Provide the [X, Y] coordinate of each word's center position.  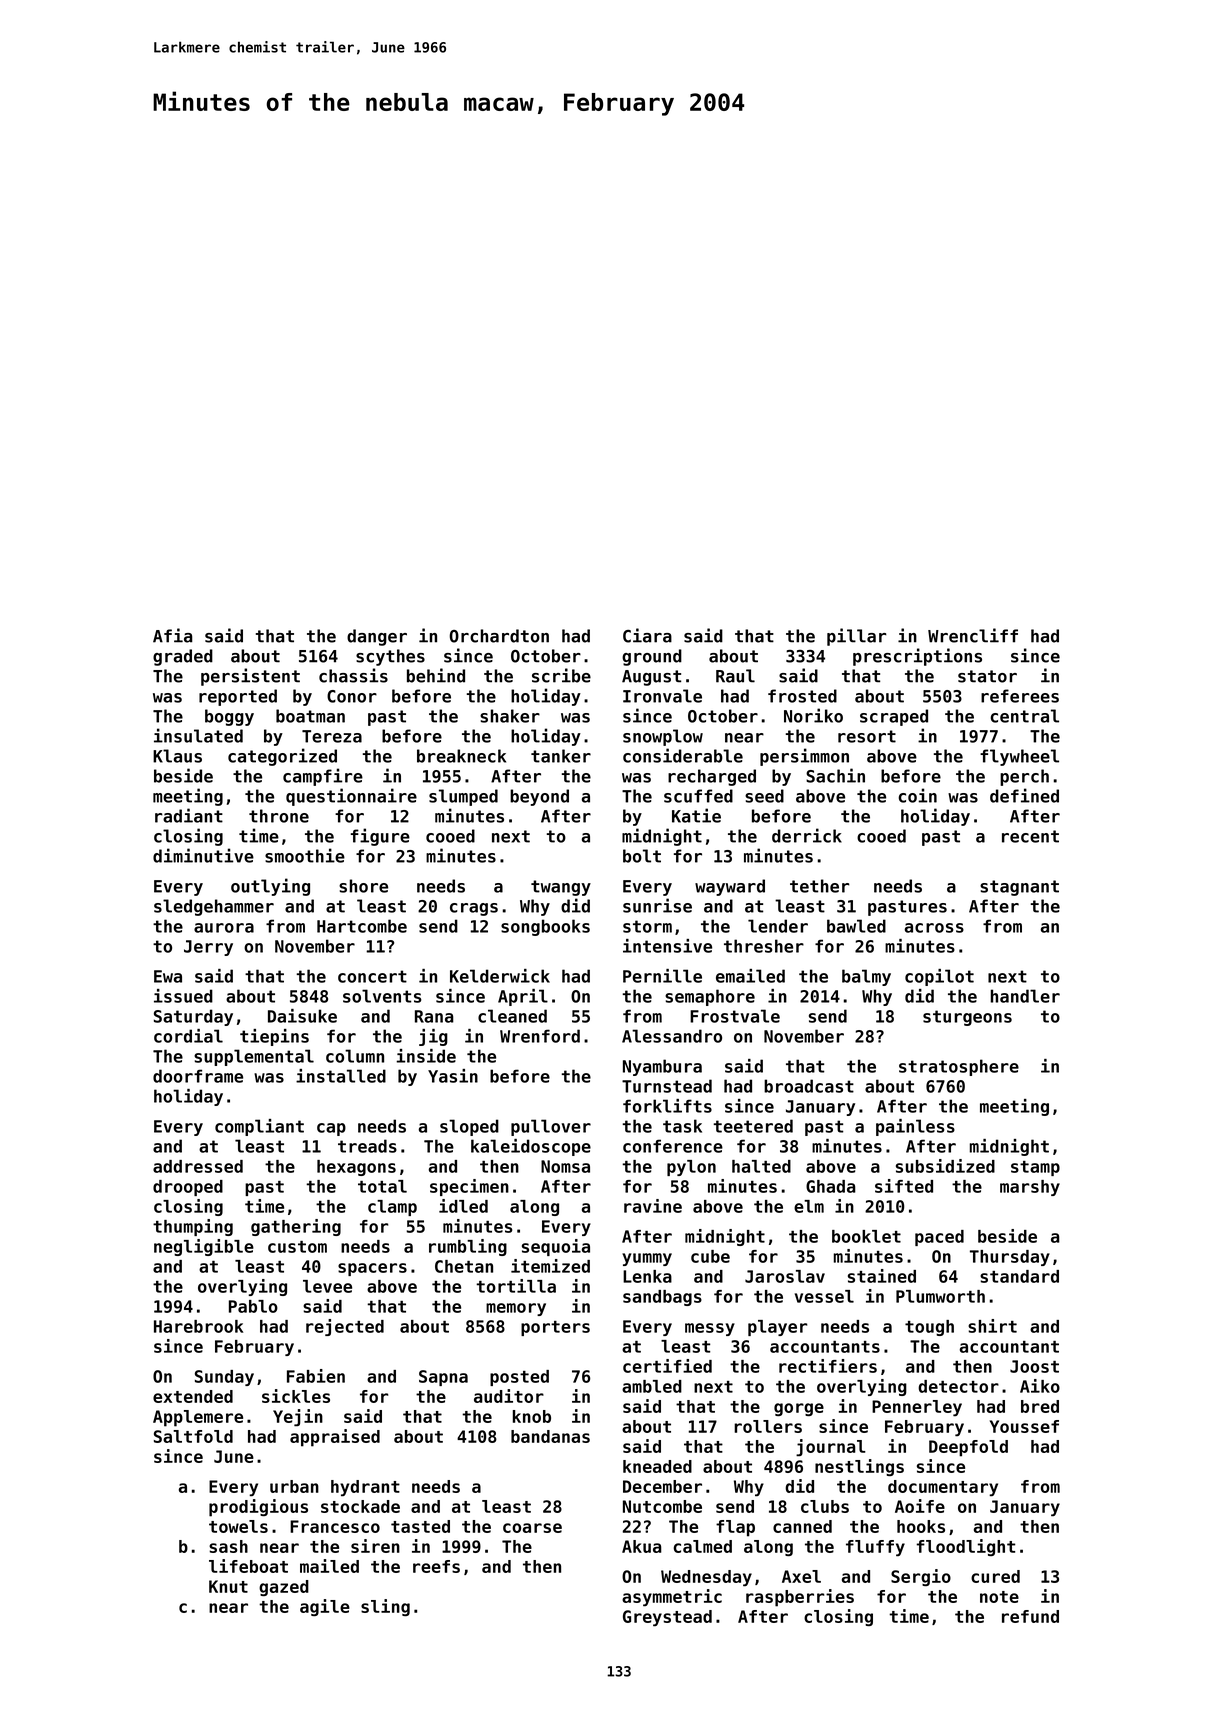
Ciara [647, 635]
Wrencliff [973, 635]
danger [377, 637]
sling [385, 1607]
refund [1030, 1616]
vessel [824, 1296]
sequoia [556, 1247]
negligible [204, 1247]
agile [325, 1607]
